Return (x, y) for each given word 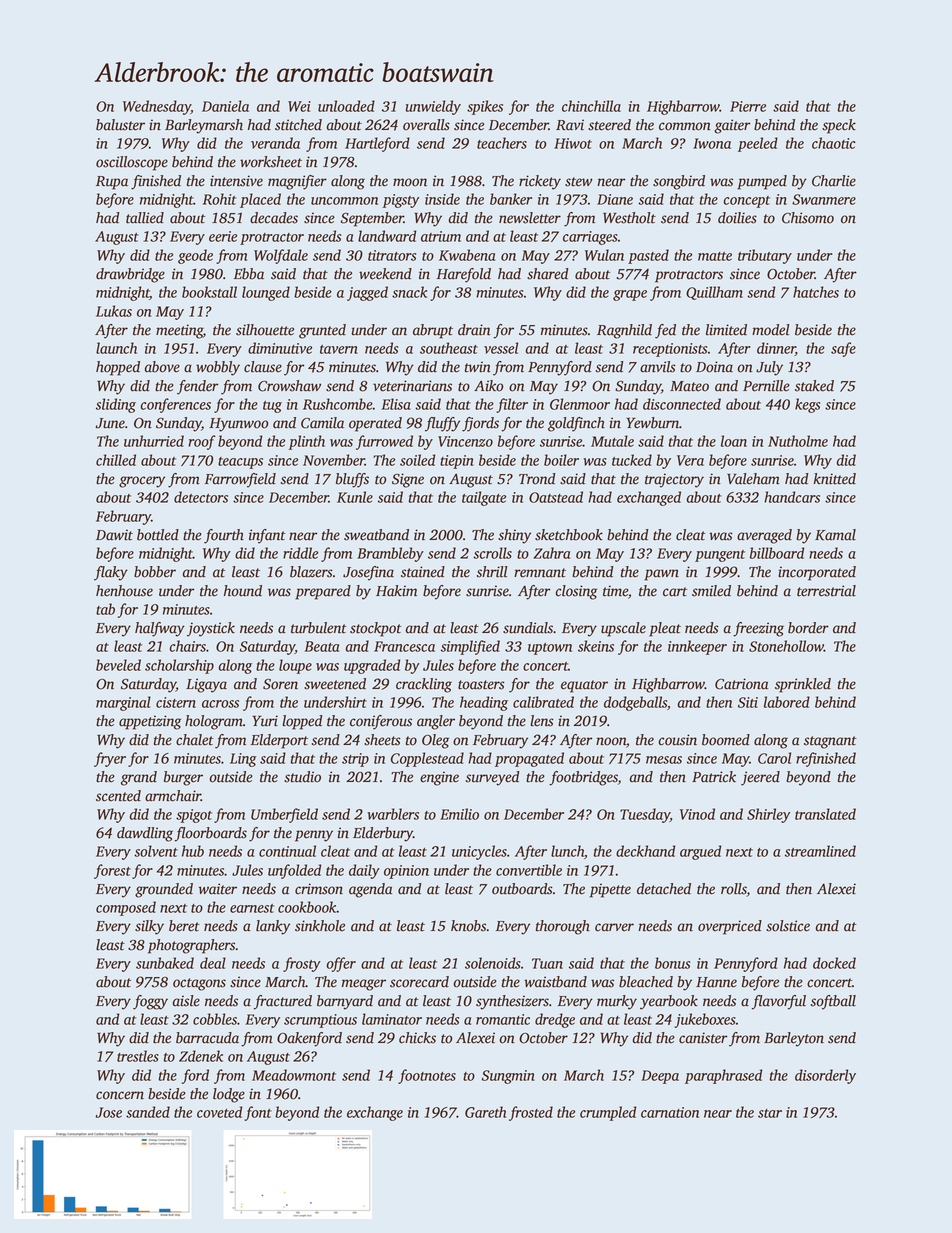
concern (120, 1095)
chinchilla (591, 106)
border (808, 628)
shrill (492, 572)
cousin (678, 740)
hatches (816, 292)
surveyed (493, 778)
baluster (120, 125)
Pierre (748, 106)
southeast (449, 348)
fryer (110, 759)
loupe (295, 666)
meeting (179, 331)
